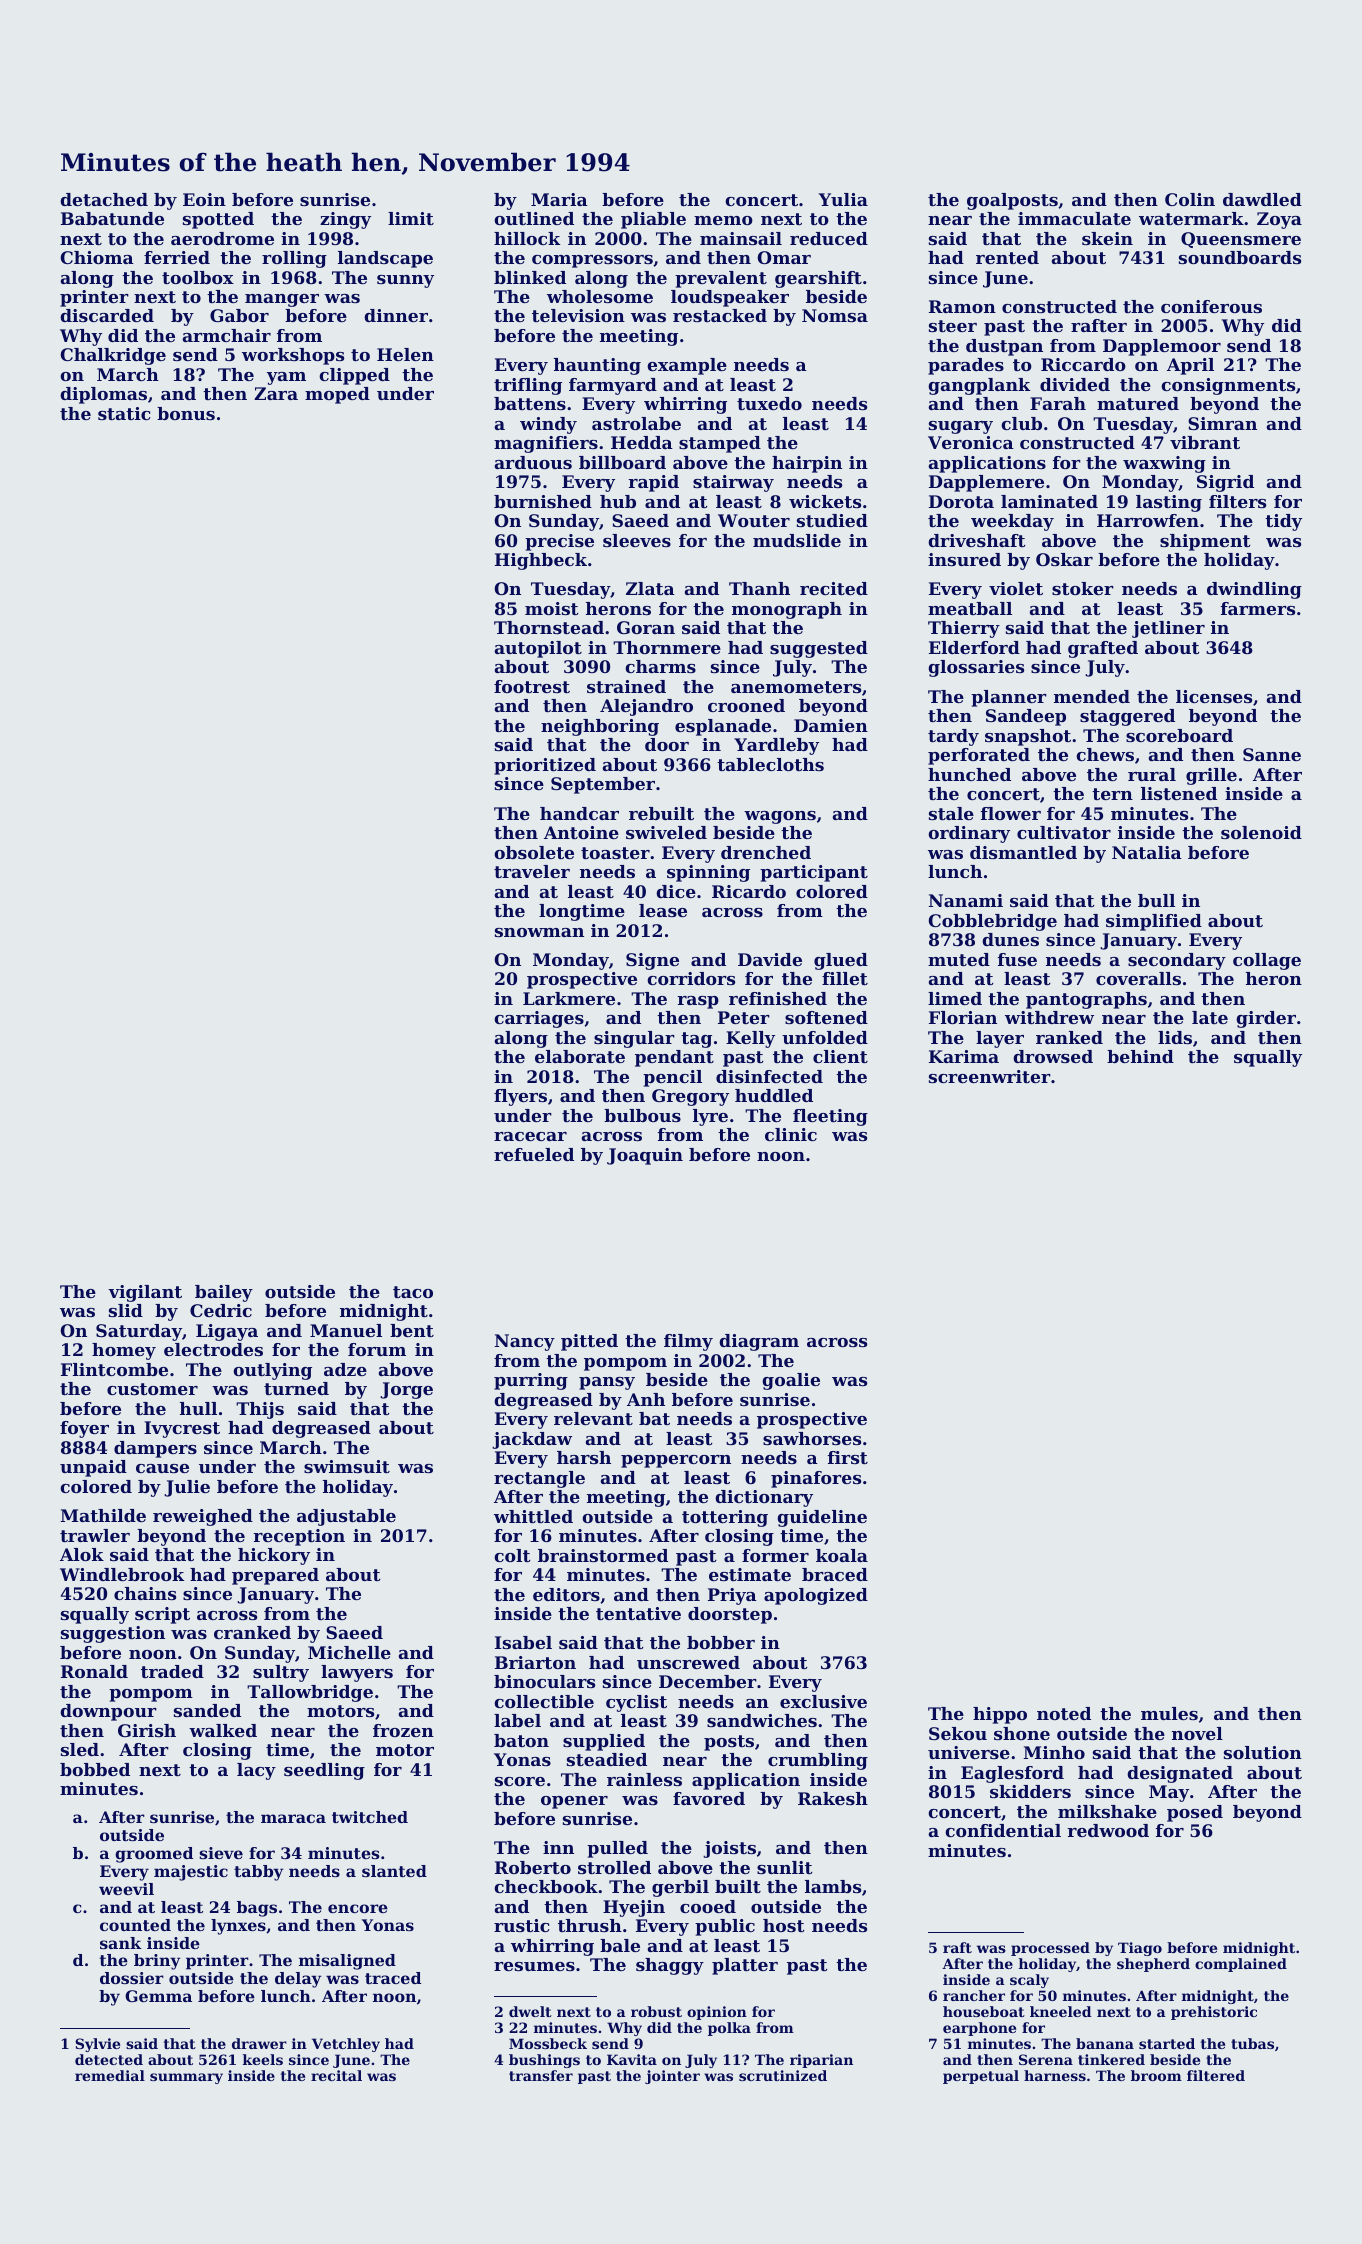  What do you see at coordinates (528, 386) in the screenshot?
I see `trifling` at bounding box center [528, 386].
